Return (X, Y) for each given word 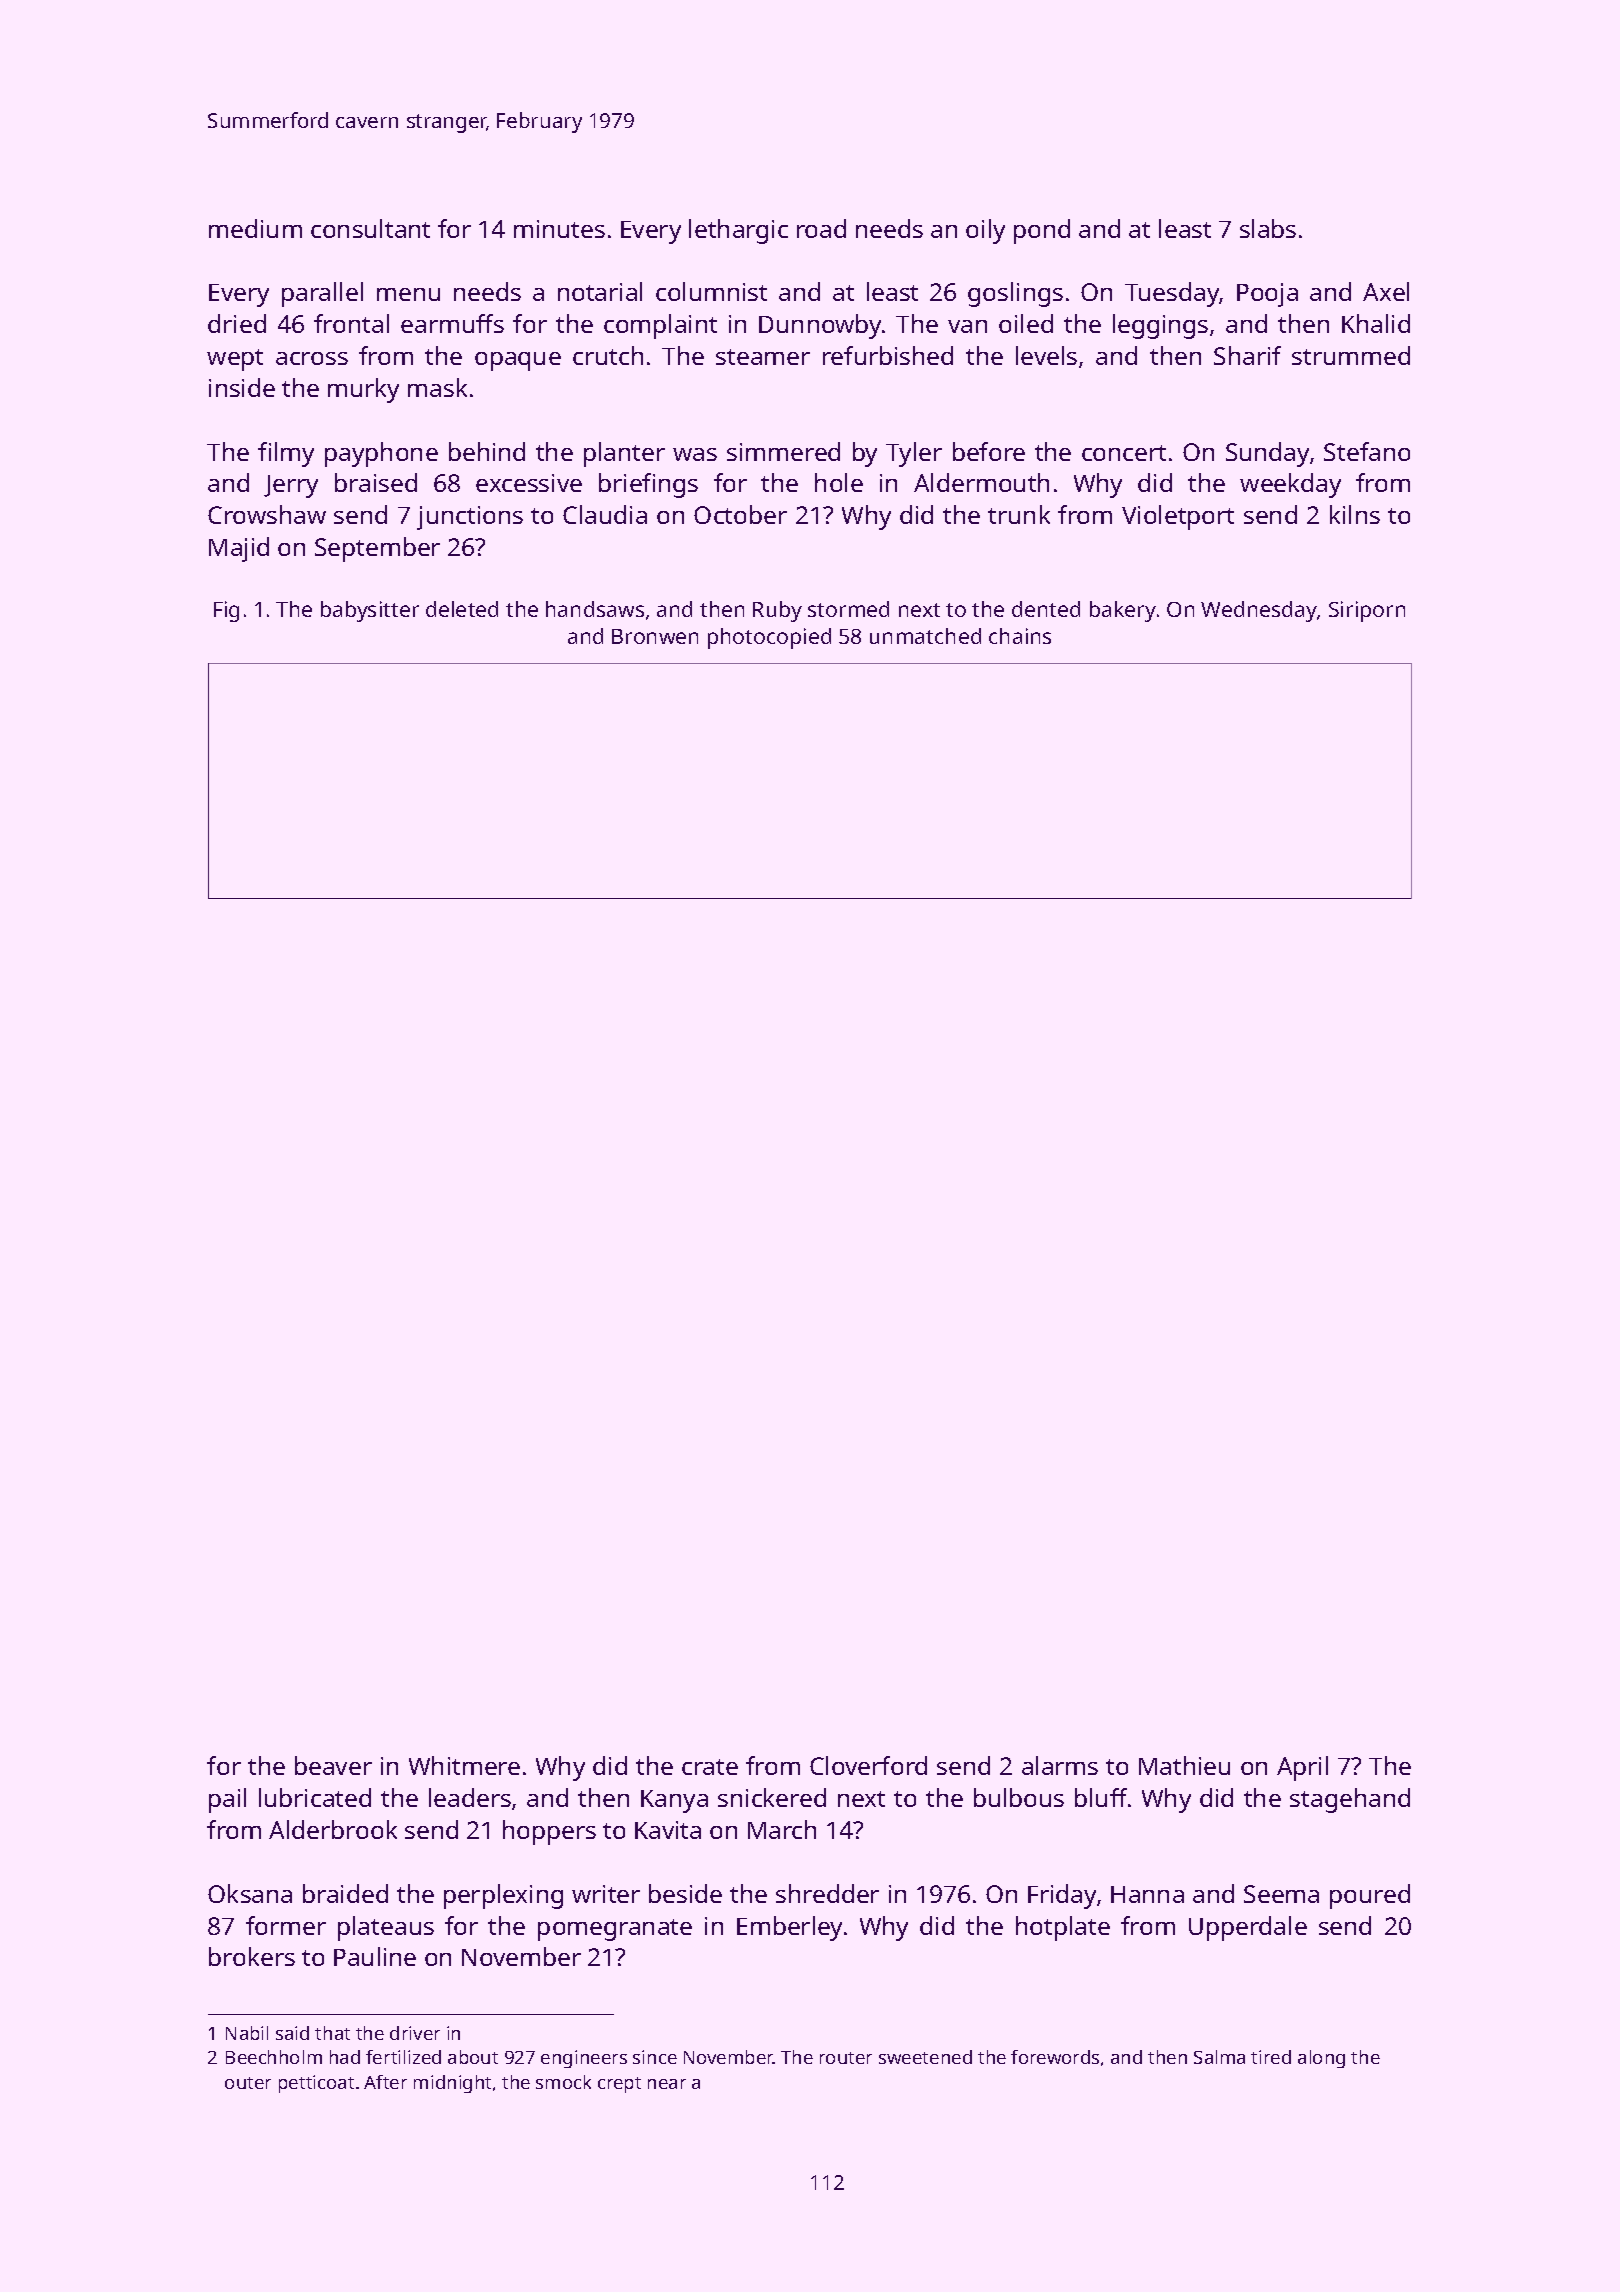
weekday (1290, 485)
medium (255, 228)
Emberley (789, 1928)
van (967, 326)
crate (710, 1767)
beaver (333, 1765)
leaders (470, 1797)
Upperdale (1248, 1928)
